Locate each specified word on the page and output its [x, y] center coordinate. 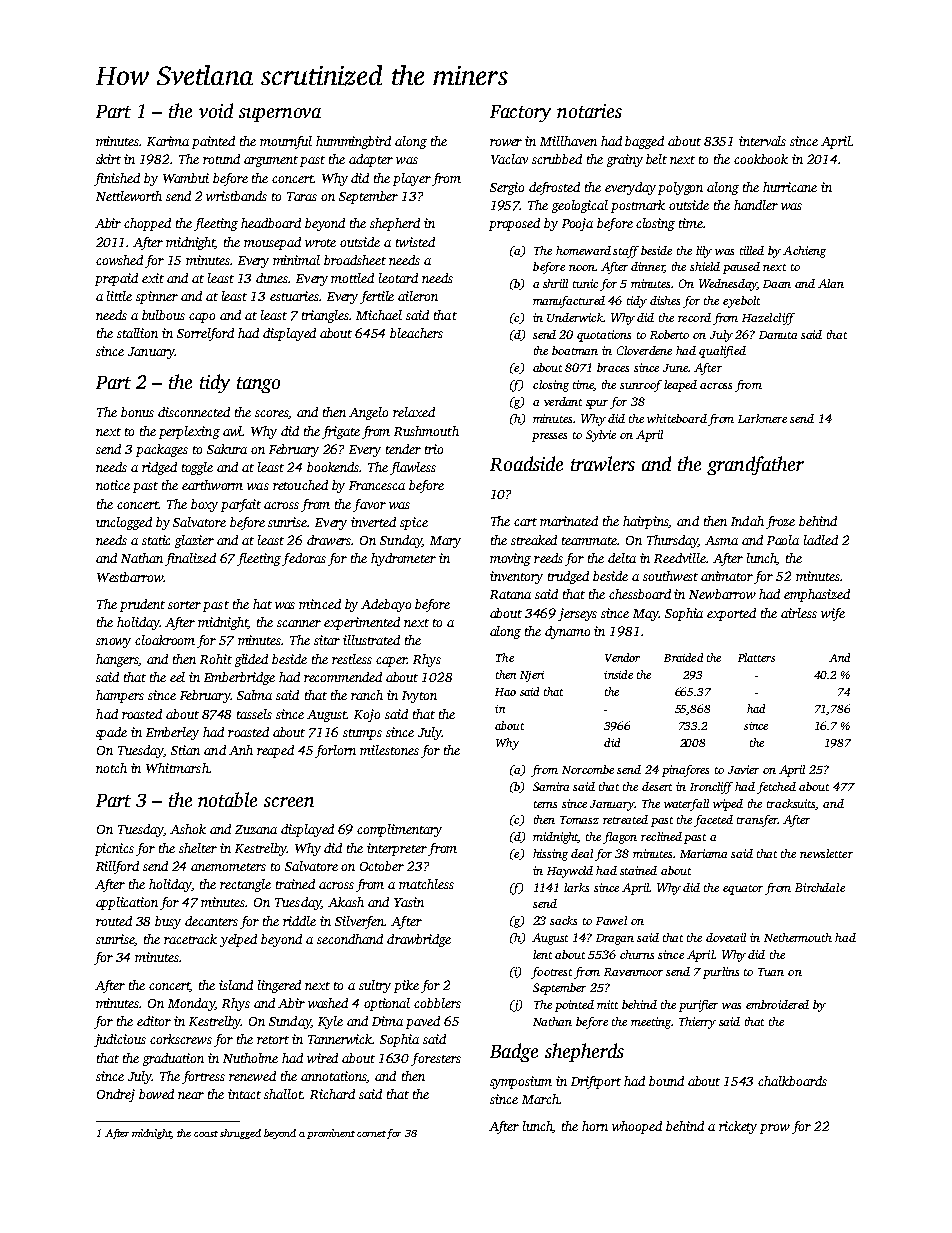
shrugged [240, 1134]
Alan [831, 283]
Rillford [117, 867]
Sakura [227, 449]
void [216, 110]
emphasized [817, 595]
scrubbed [557, 159]
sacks [563, 920]
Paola [783, 540]
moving [510, 559]
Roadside [526, 463]
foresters [436, 1059]
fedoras [304, 559]
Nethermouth [798, 937]
